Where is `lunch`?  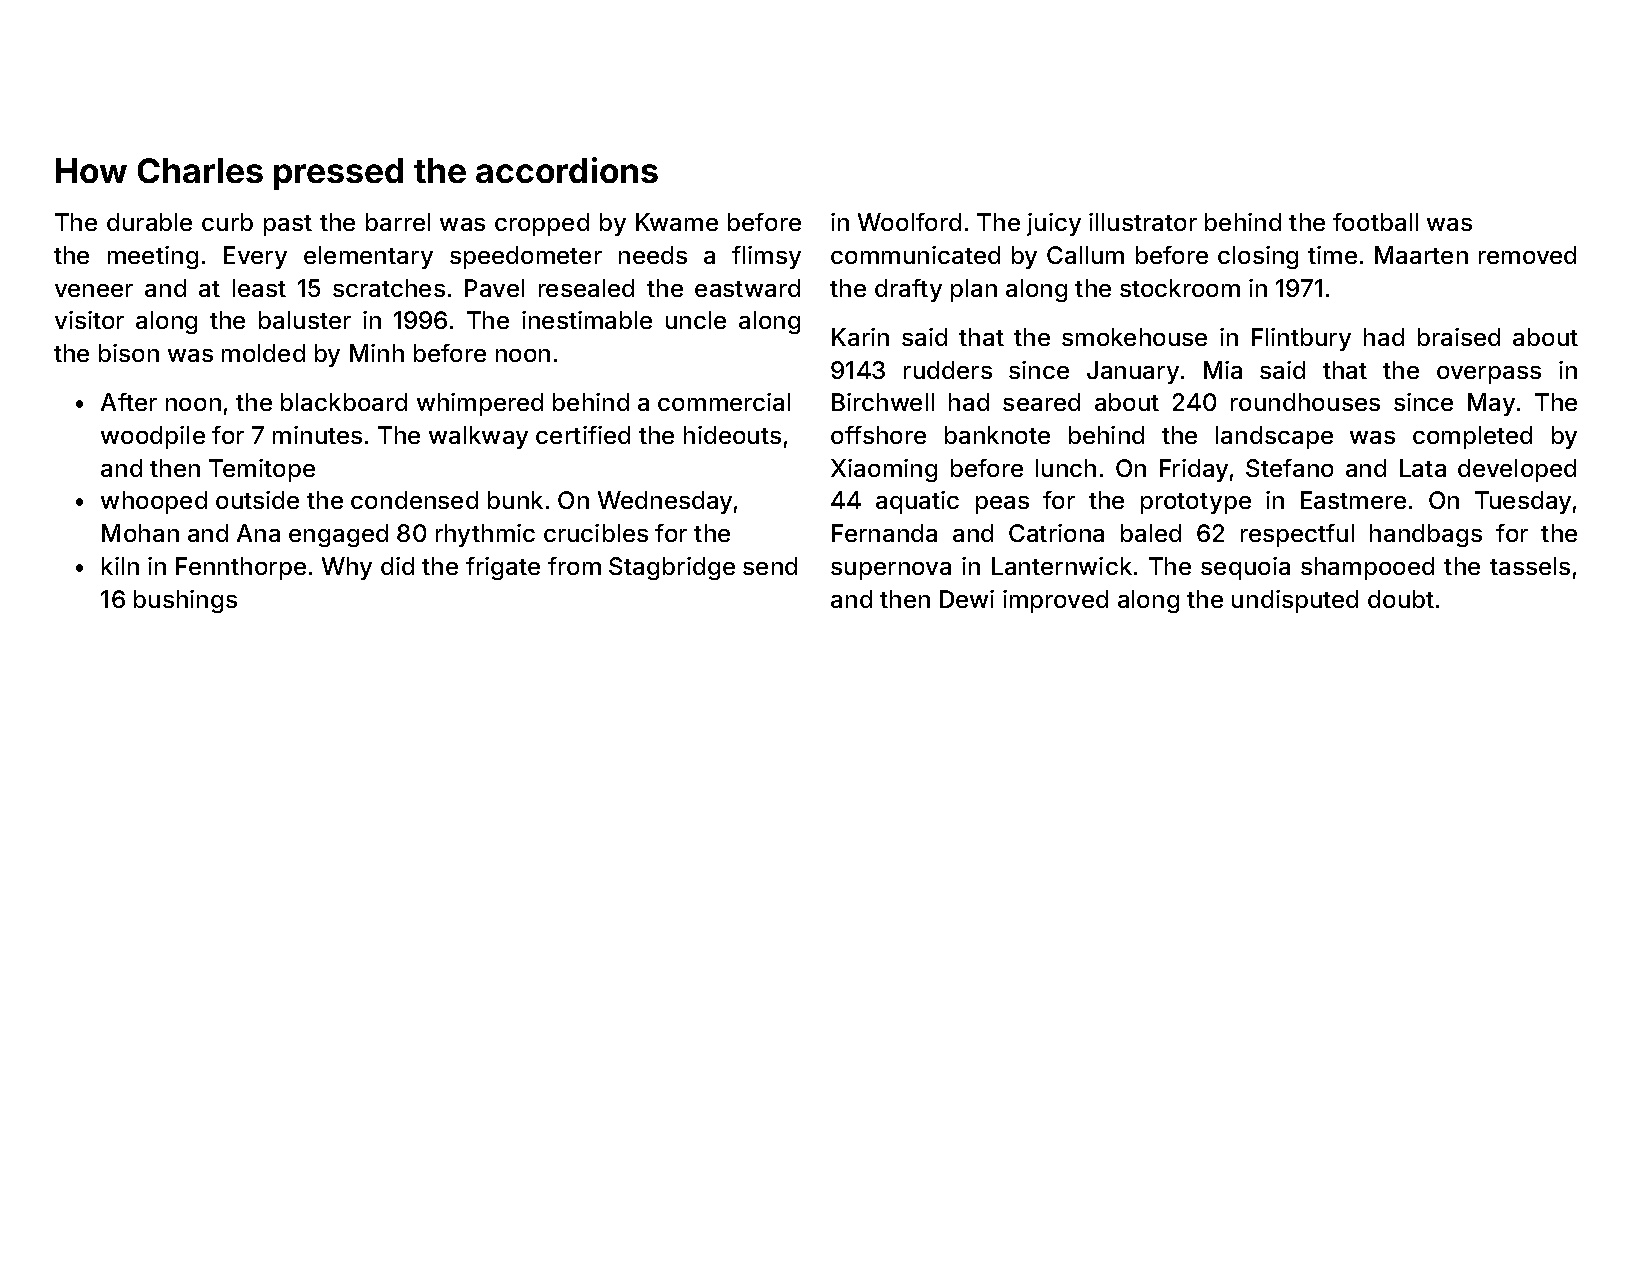
lunch is located at coordinates (1066, 468).
